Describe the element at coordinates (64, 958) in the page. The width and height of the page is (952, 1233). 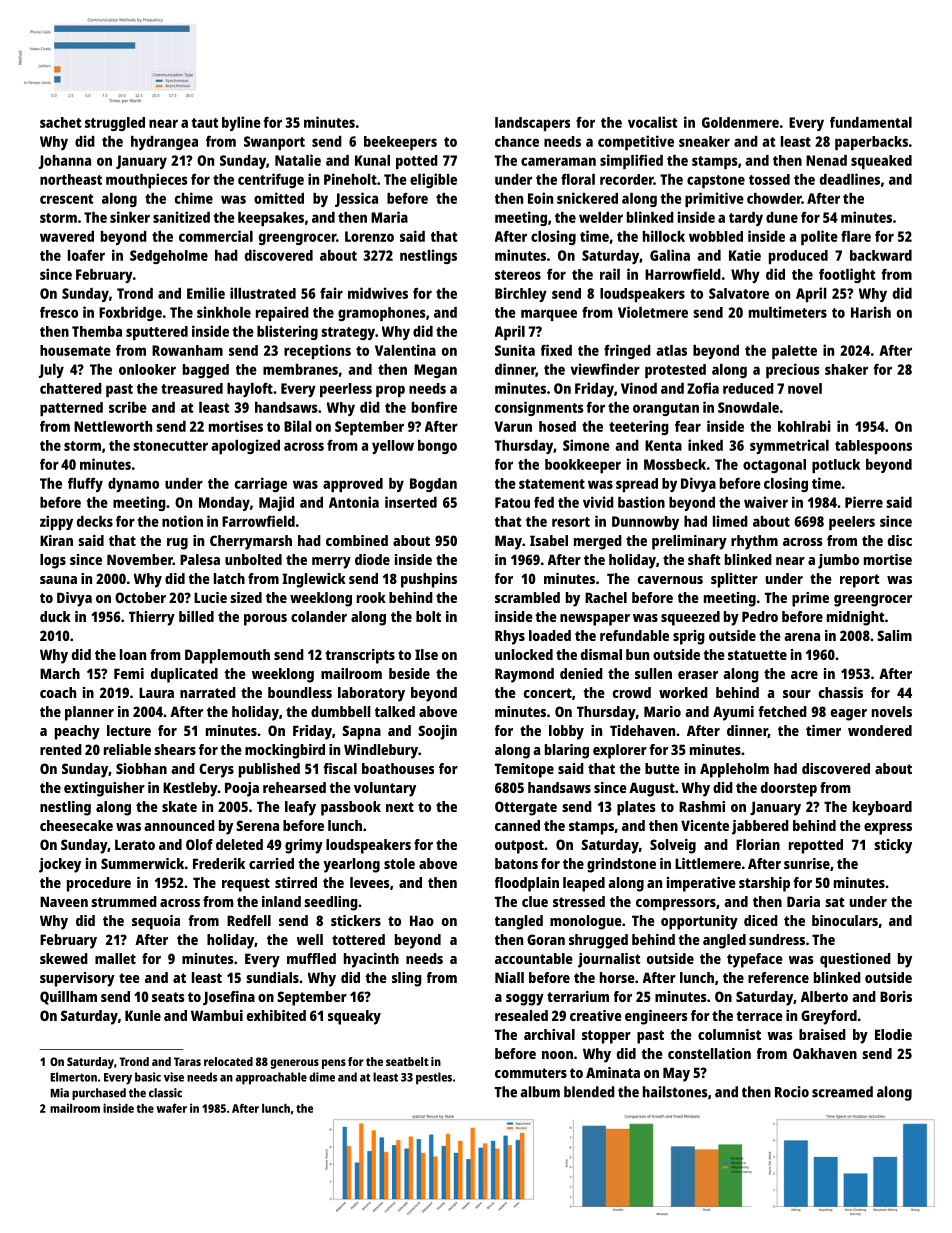
I see `skewed` at that location.
